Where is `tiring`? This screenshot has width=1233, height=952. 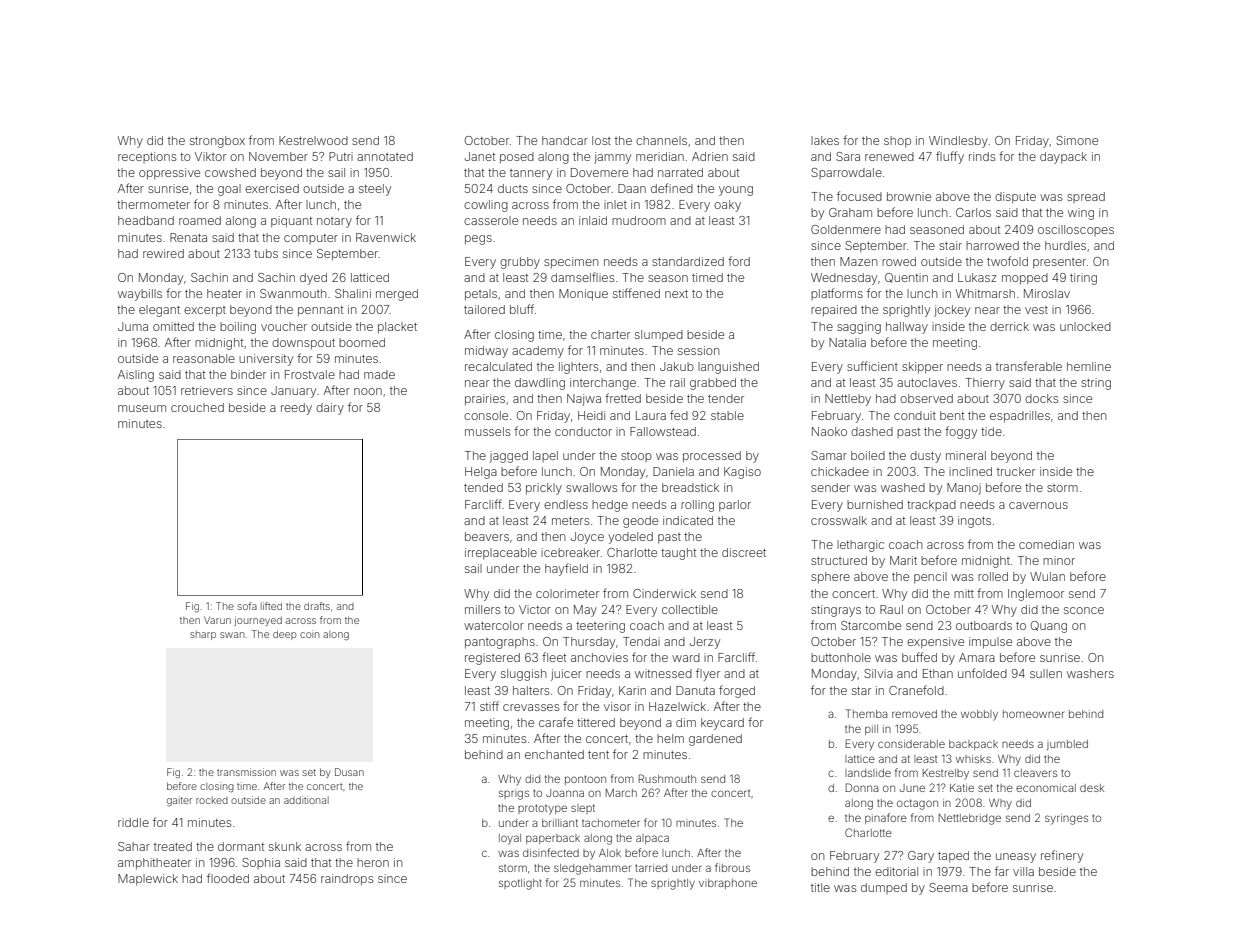 tiring is located at coordinates (1083, 279).
